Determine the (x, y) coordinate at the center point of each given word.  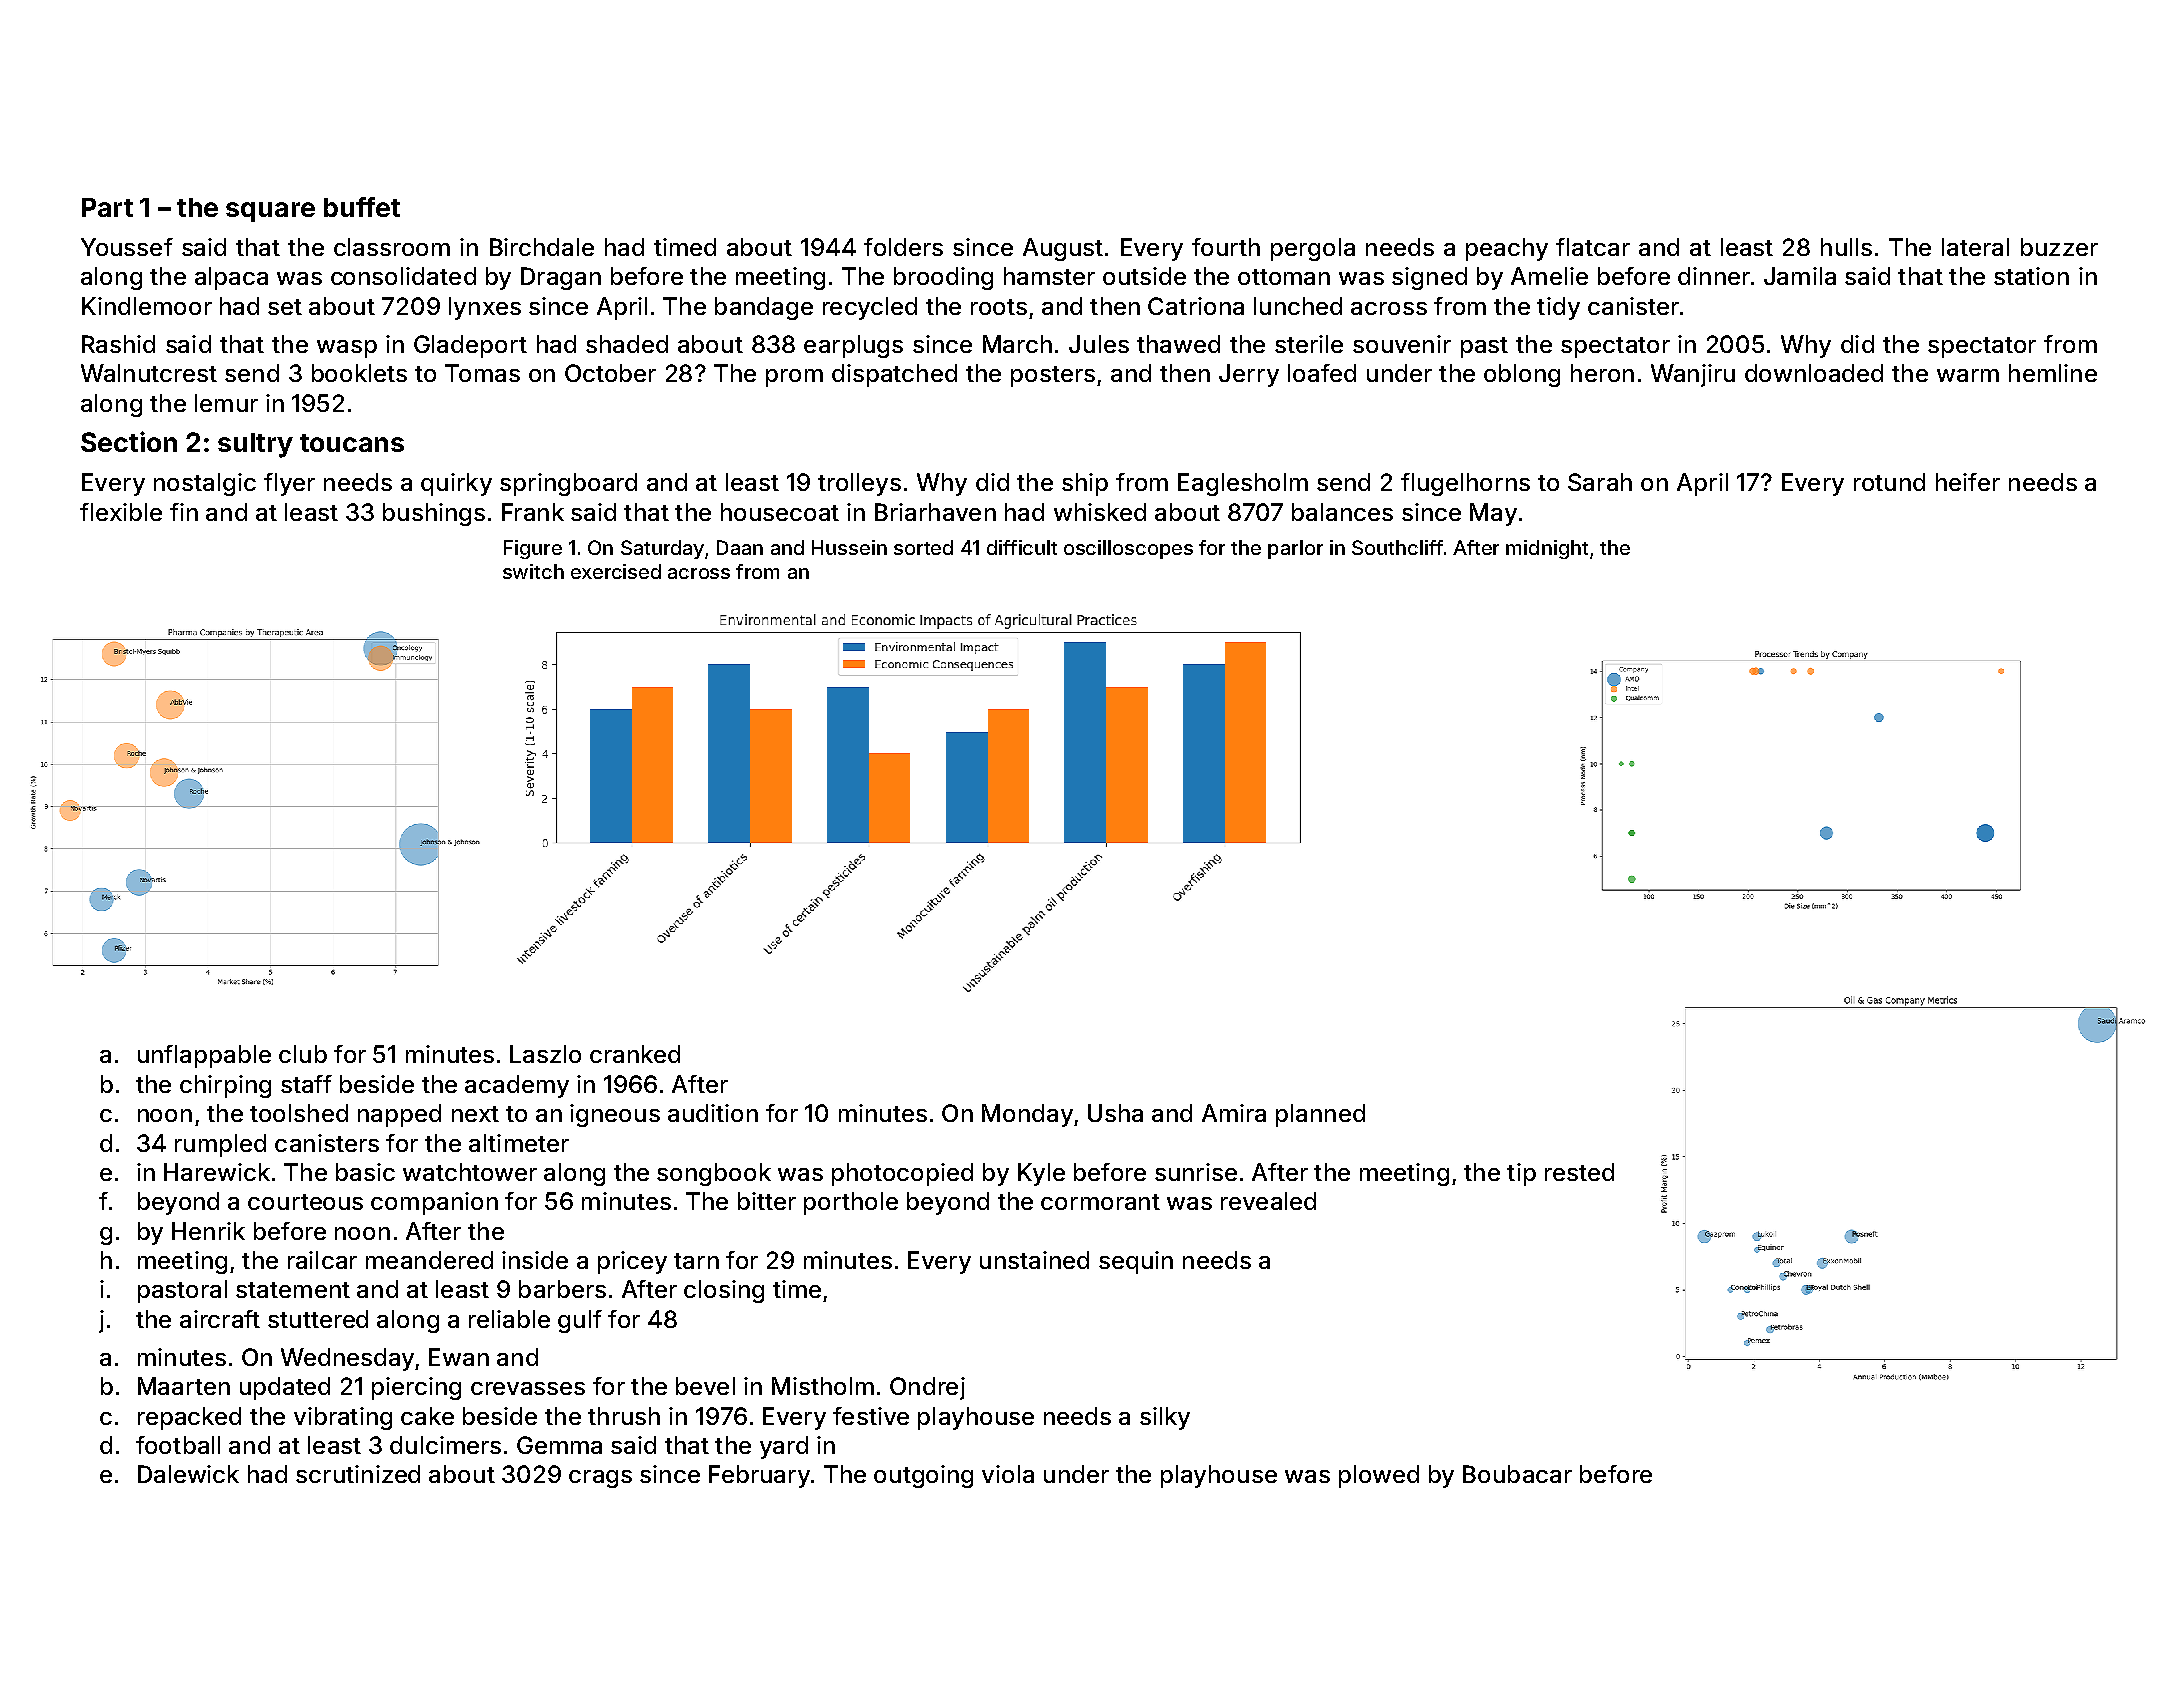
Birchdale (542, 247)
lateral (1975, 247)
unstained (1034, 1260)
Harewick (217, 1172)
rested (1579, 1172)
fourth (1226, 247)
